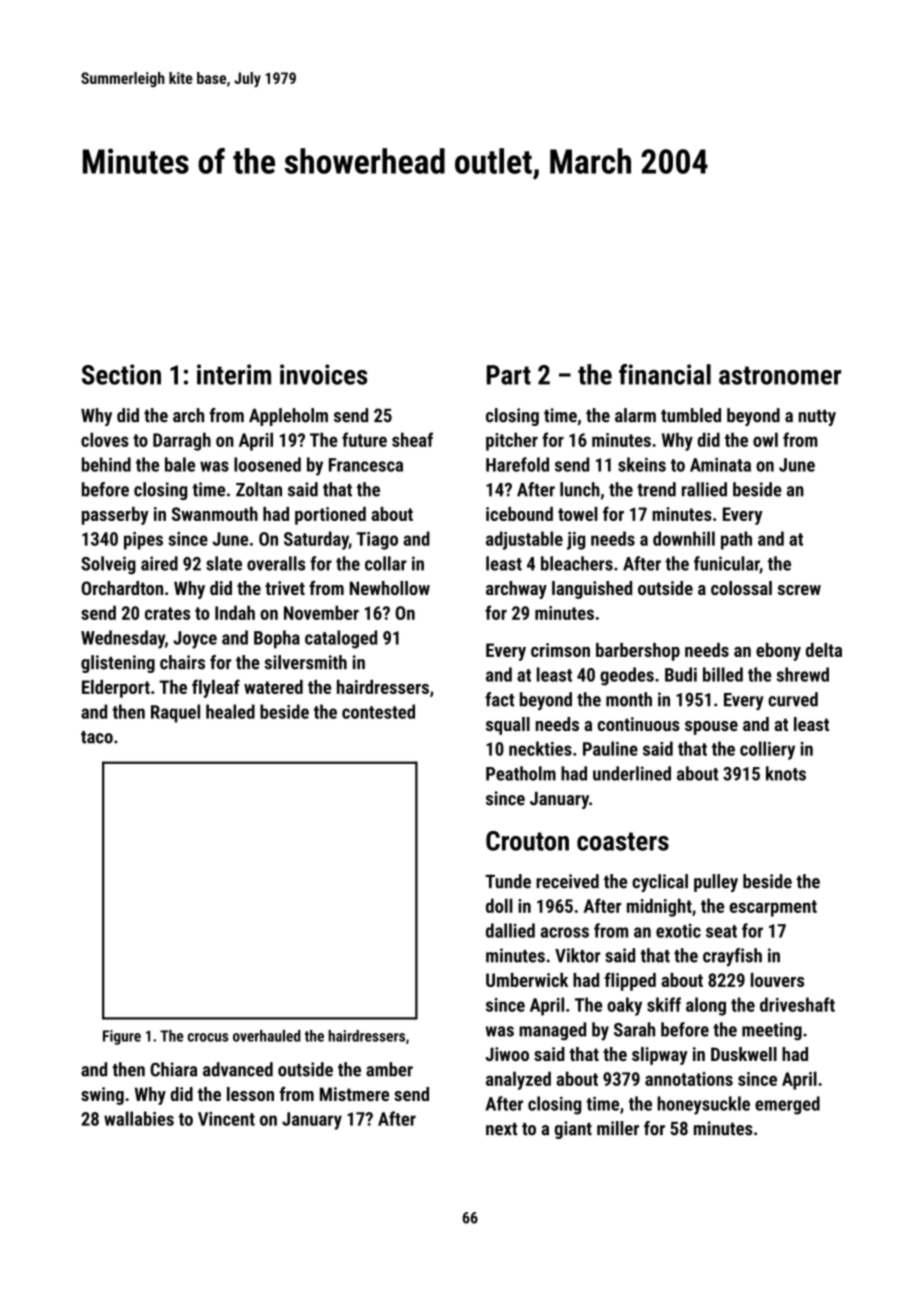 The height and width of the page is (1311, 924). I want to click on Section, so click(121, 374).
